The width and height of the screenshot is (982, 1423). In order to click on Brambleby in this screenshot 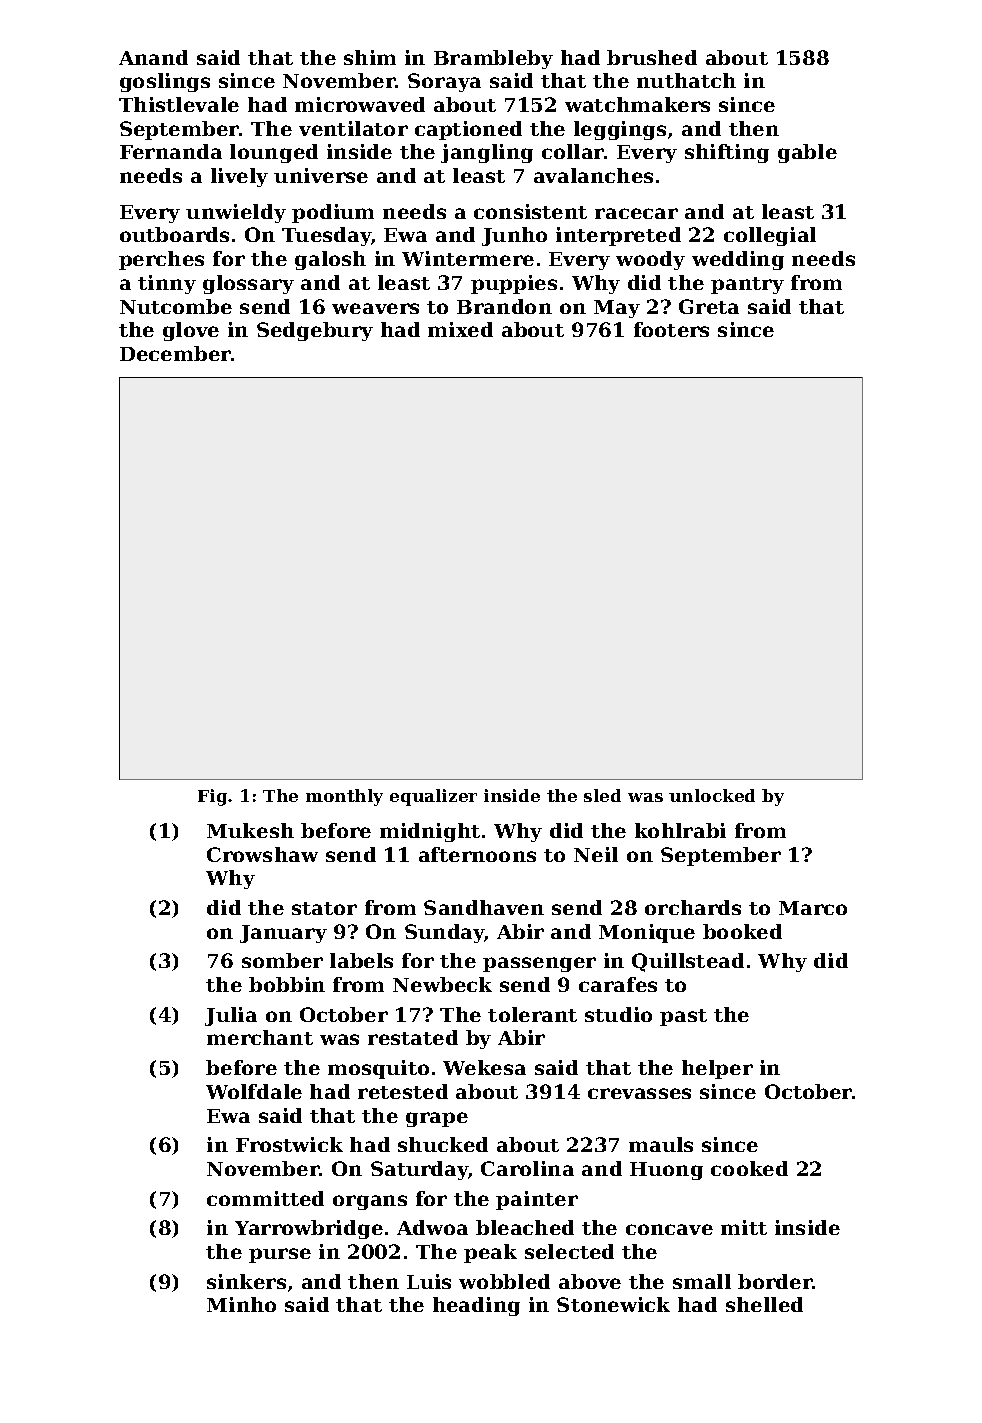, I will do `click(493, 59)`.
